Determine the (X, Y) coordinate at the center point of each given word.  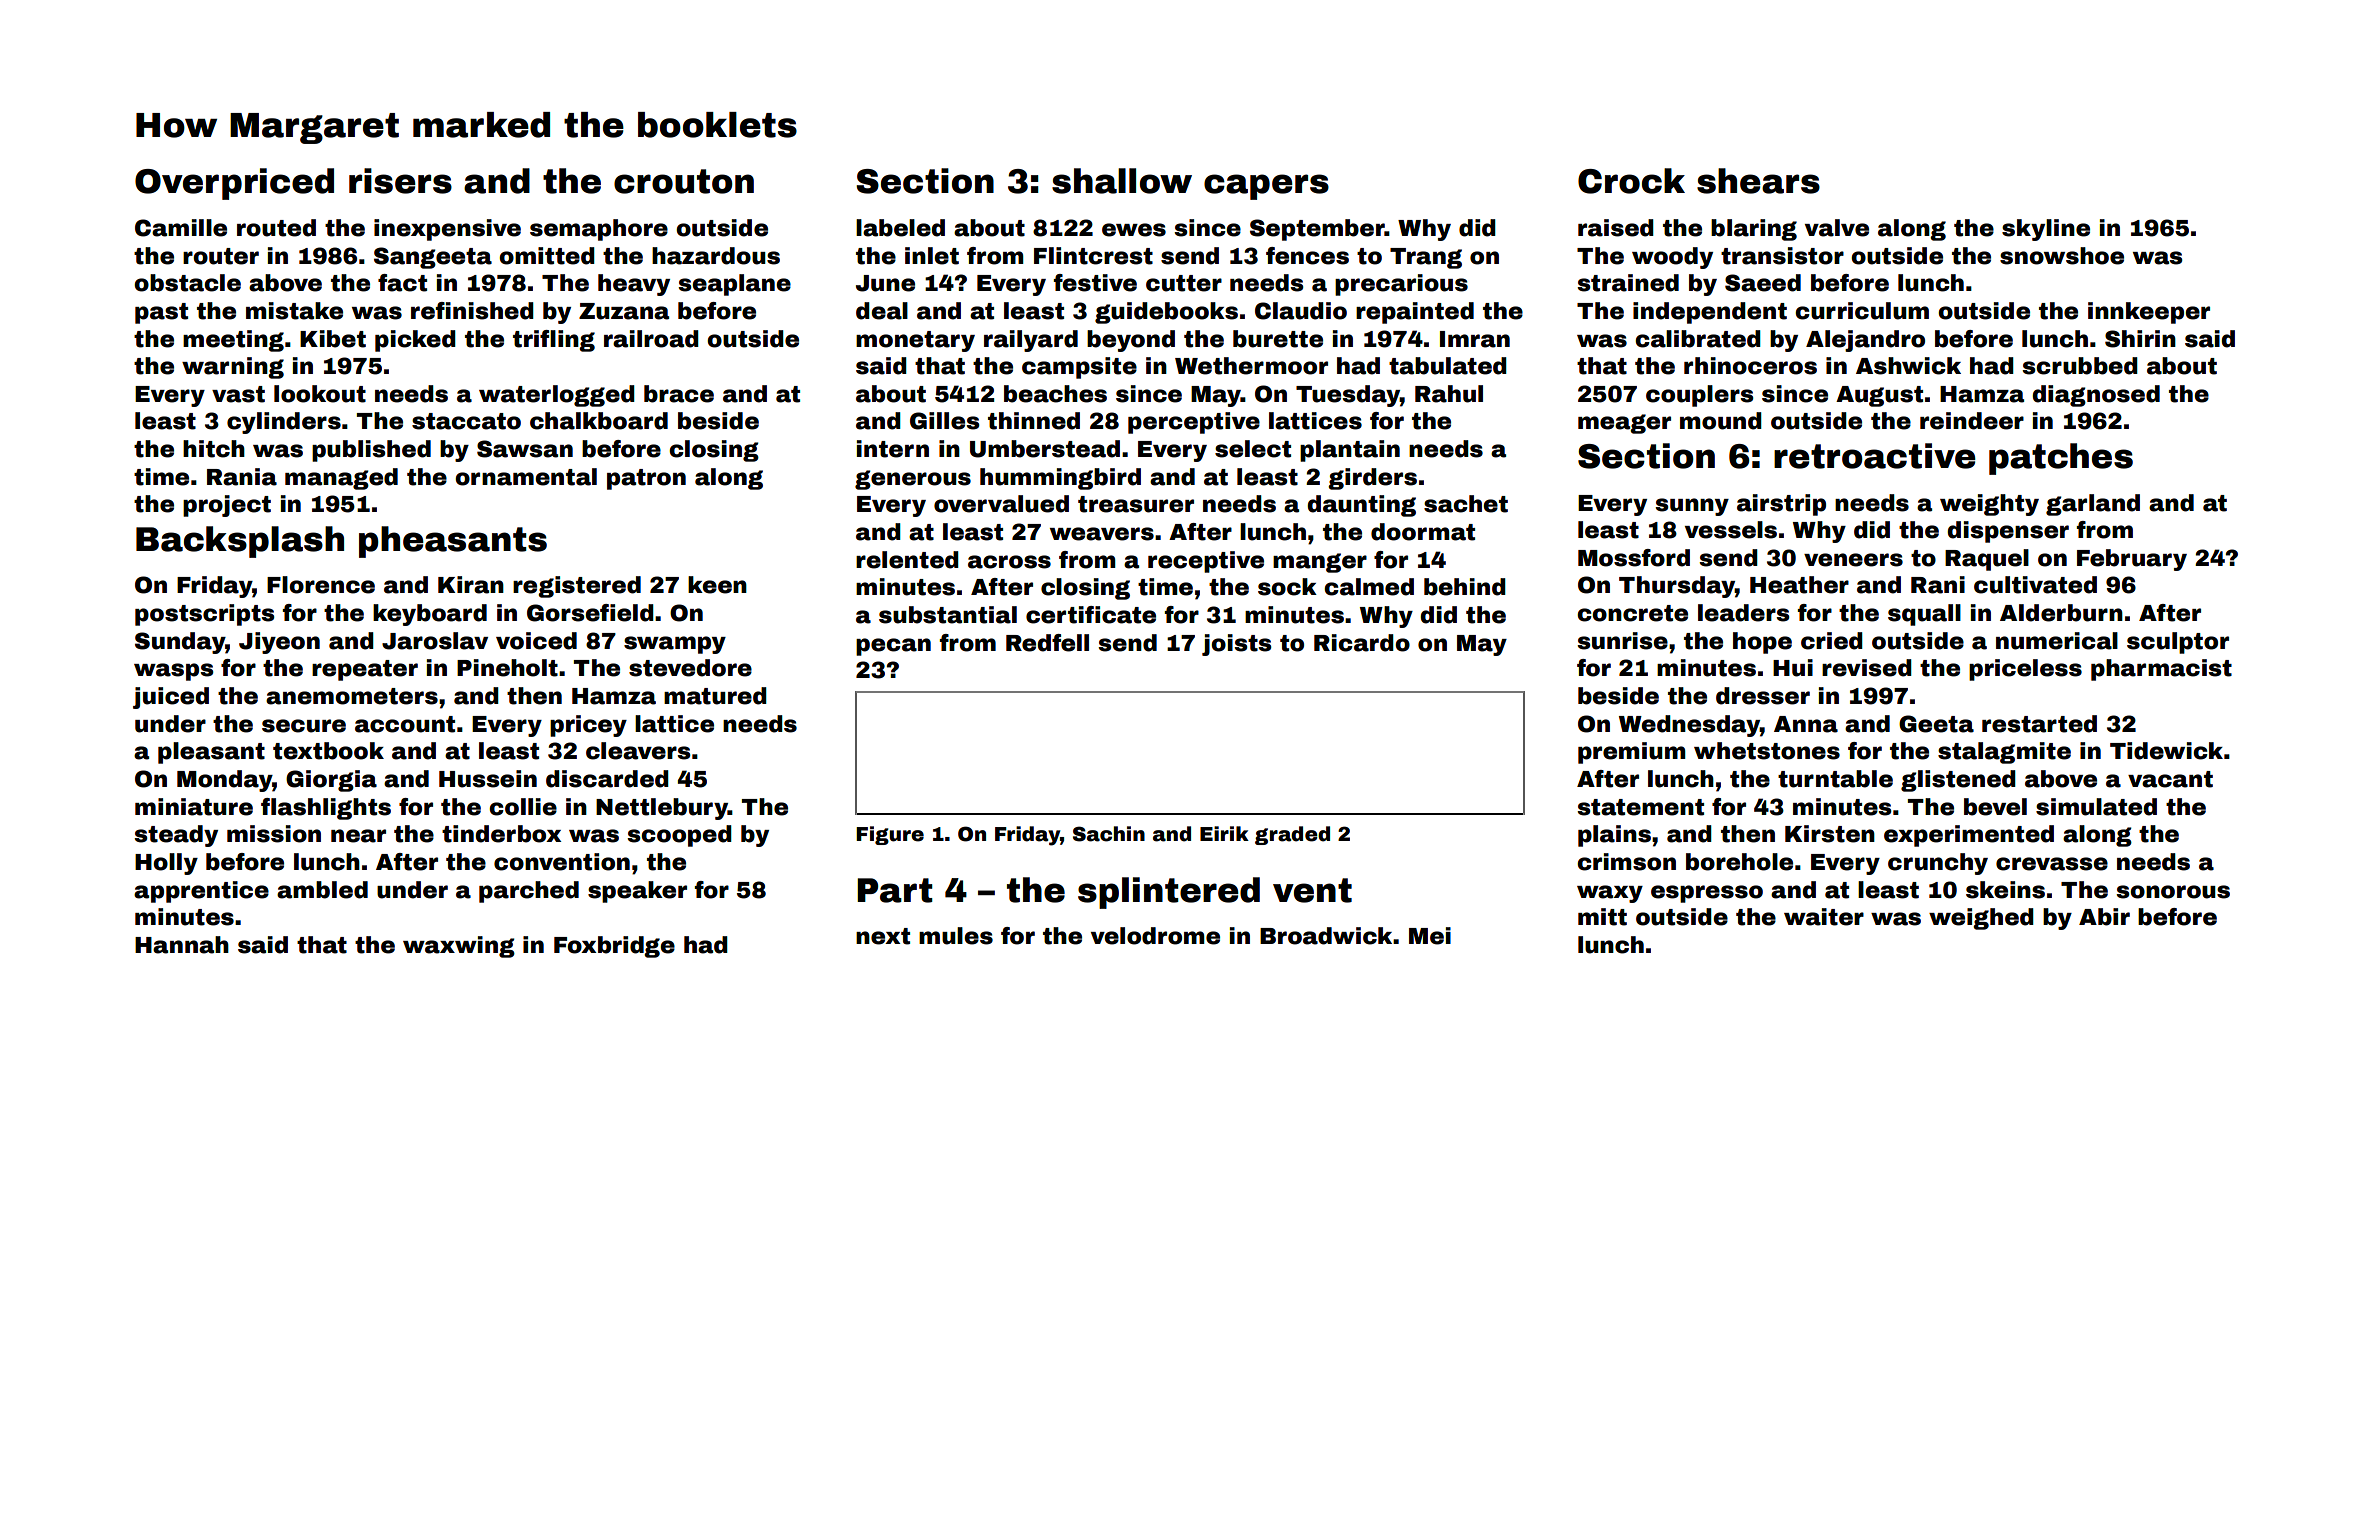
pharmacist (2161, 670)
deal (882, 311)
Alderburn (2061, 613)
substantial (948, 615)
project (227, 506)
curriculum (1862, 311)
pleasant (211, 753)
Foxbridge (614, 947)
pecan (893, 647)
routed (276, 228)
